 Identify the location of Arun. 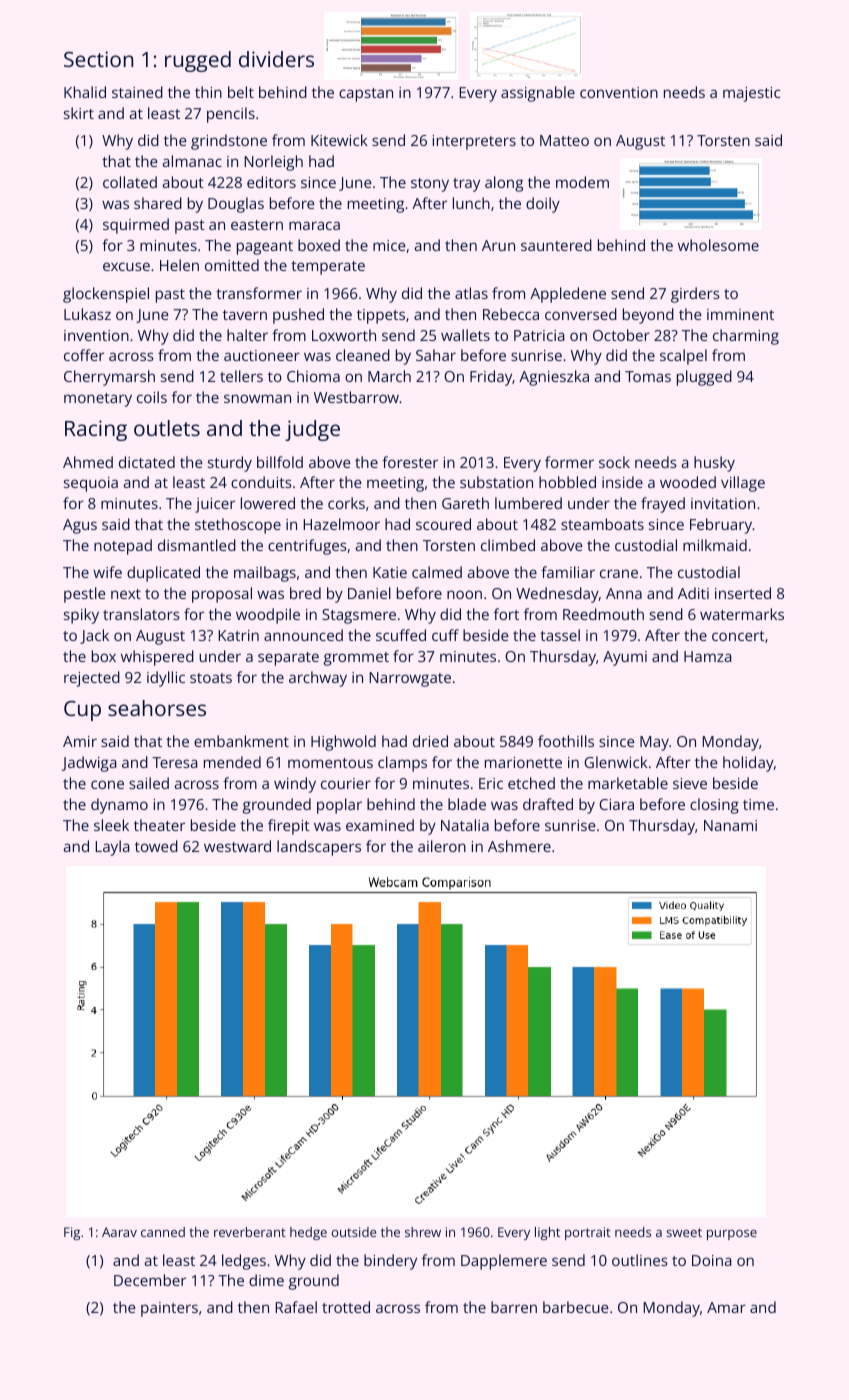
(498, 245).
